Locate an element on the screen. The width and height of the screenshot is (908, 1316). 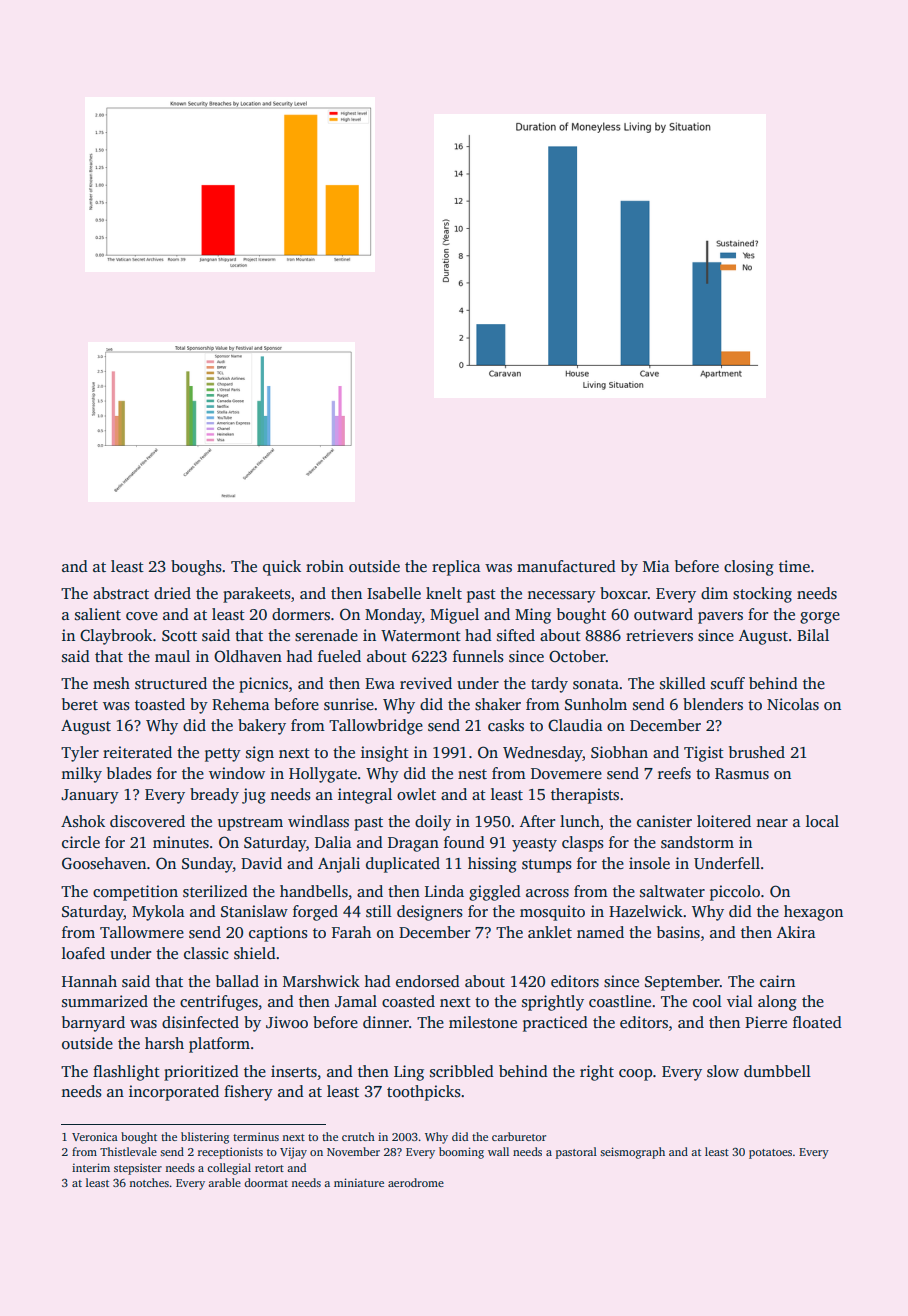
loafed is located at coordinates (83, 953).
